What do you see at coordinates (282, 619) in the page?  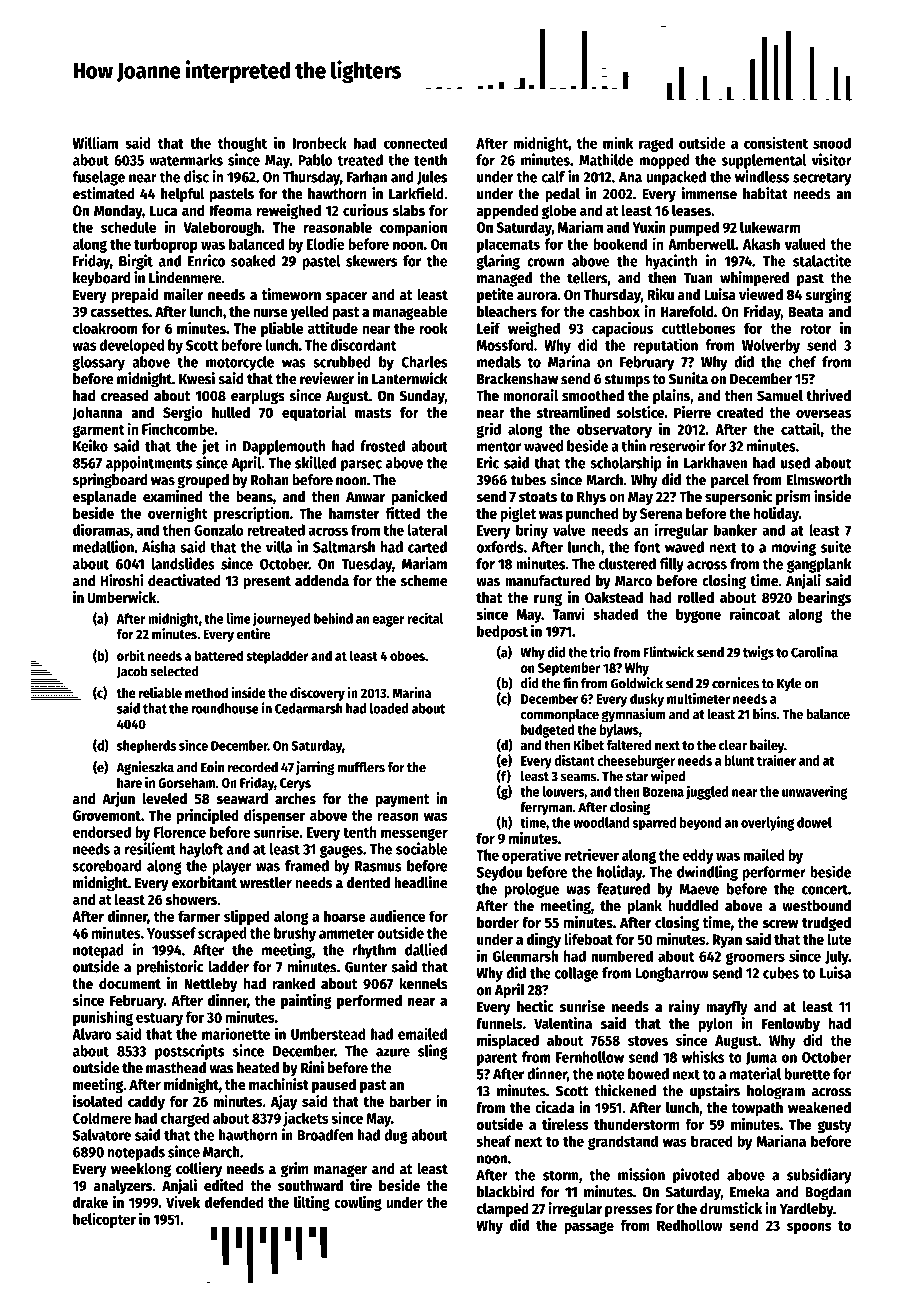 I see `journeyed` at bounding box center [282, 619].
